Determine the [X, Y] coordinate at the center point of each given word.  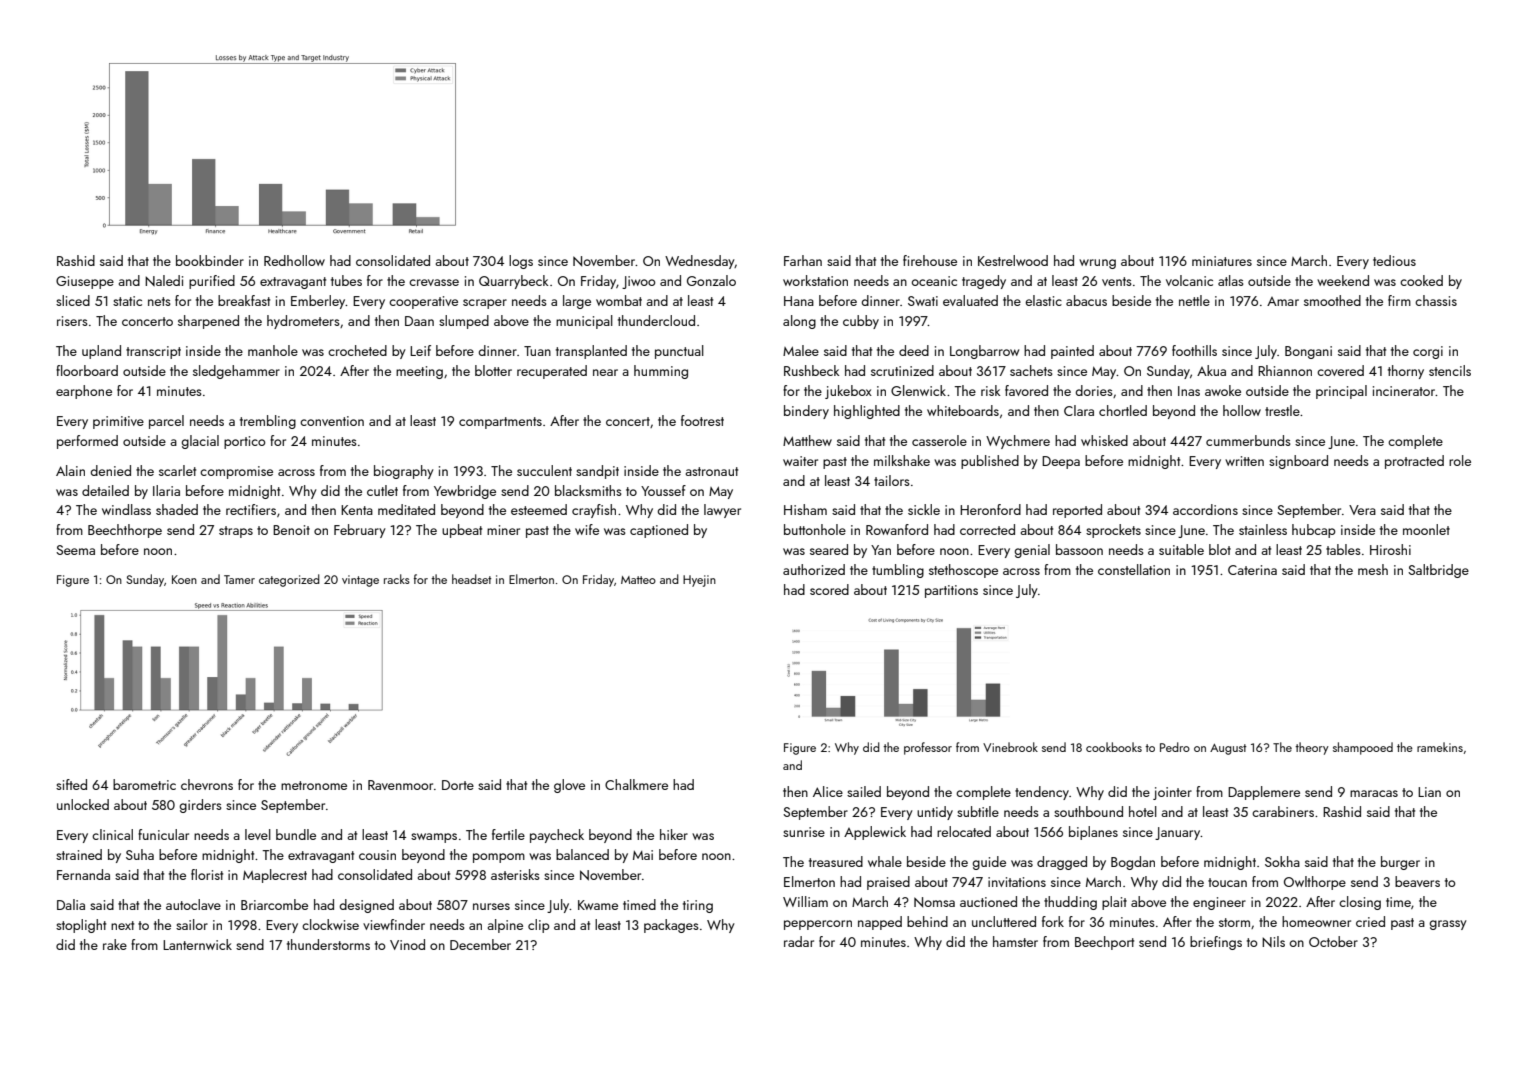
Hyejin [699, 581]
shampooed [1363, 748]
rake [115, 944]
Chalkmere [636, 784]
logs [521, 262]
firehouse [930, 260]
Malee [801, 350]
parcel [166, 422]
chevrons [207, 784]
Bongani [1308, 352]
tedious [1394, 260]
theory [1312, 748]
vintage [360, 581]
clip [539, 926]
